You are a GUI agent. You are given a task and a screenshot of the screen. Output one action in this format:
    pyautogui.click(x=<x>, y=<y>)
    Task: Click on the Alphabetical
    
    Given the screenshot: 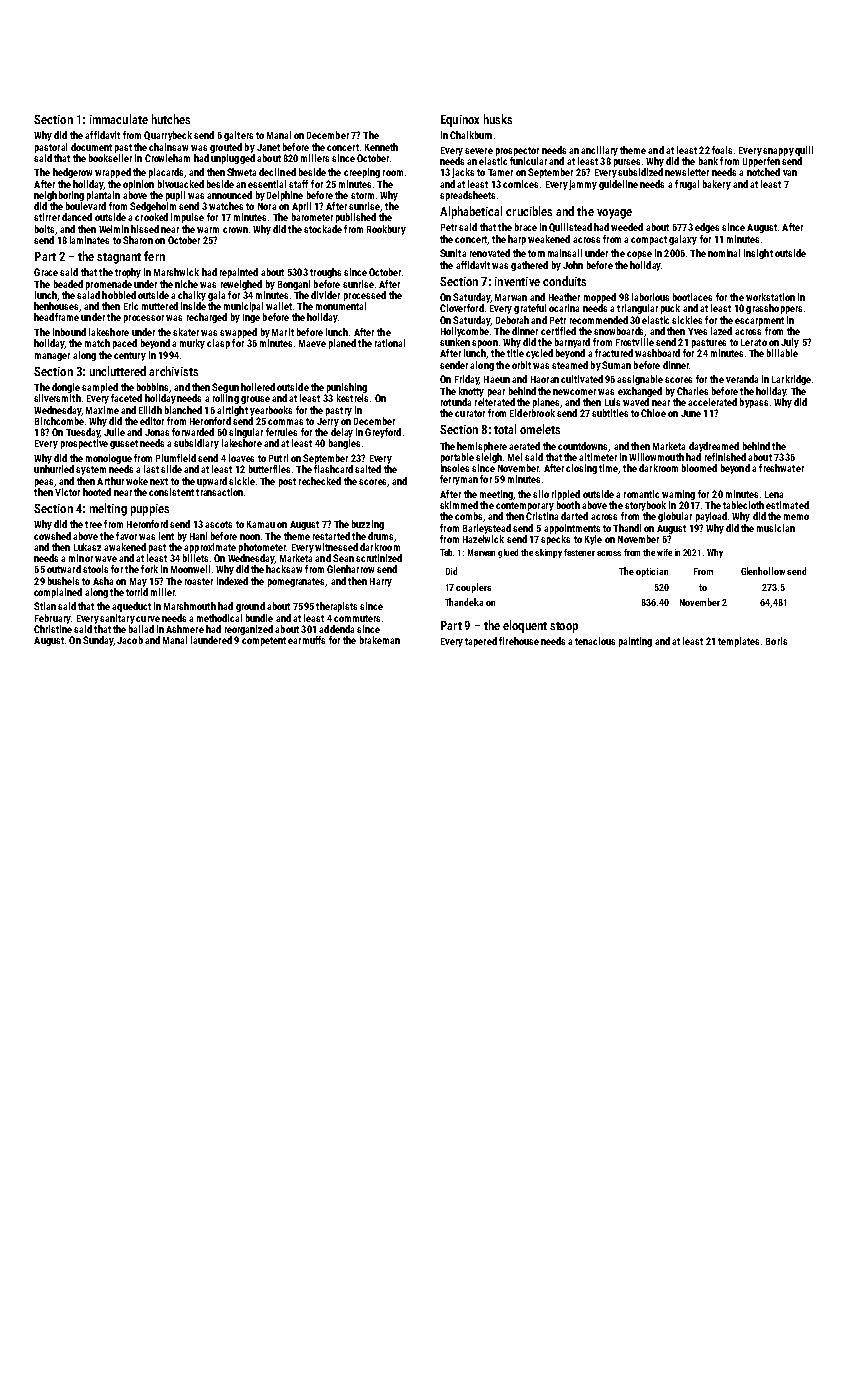 What is the action you would take?
    pyautogui.click(x=471, y=212)
